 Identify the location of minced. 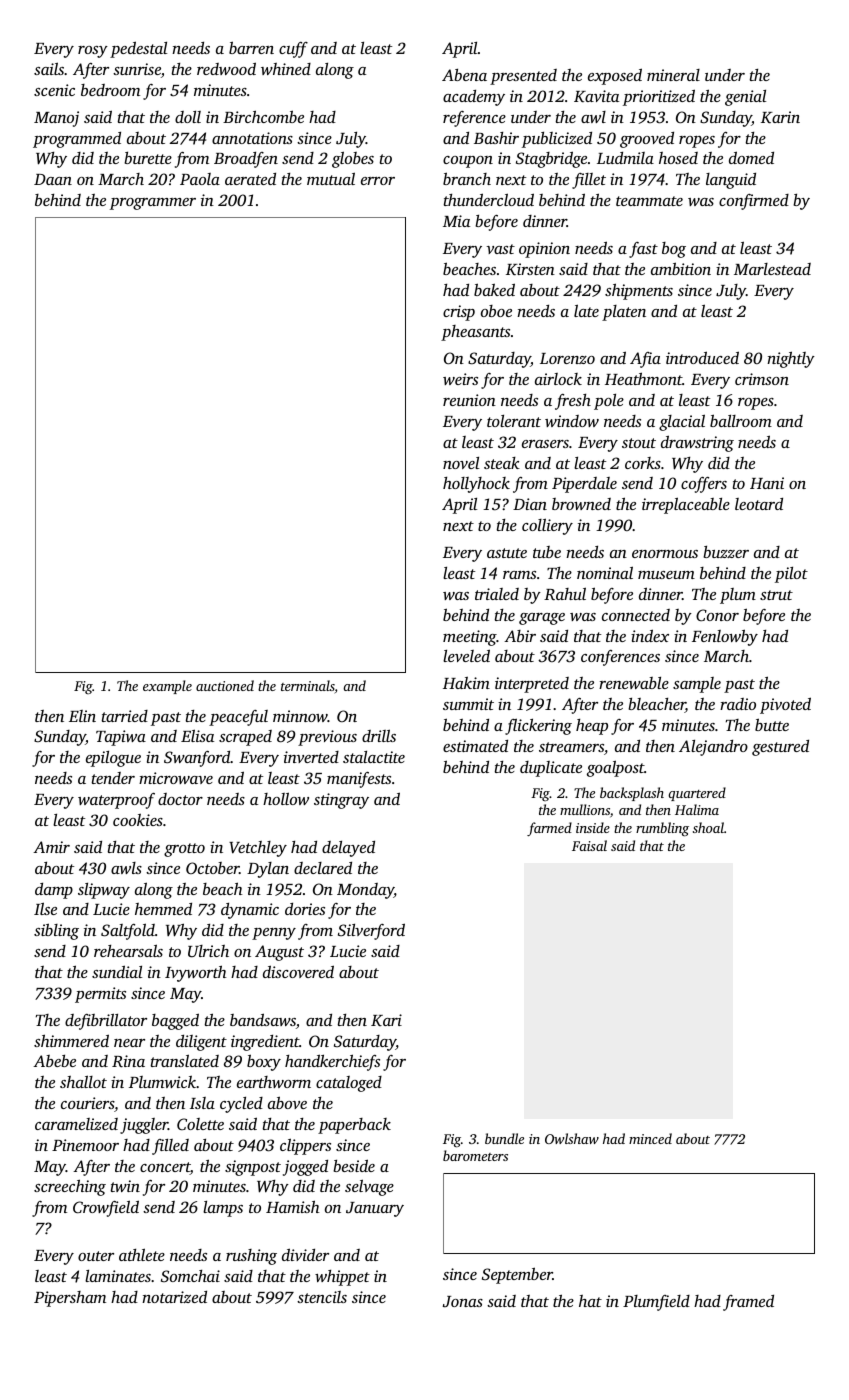
(650, 1138).
